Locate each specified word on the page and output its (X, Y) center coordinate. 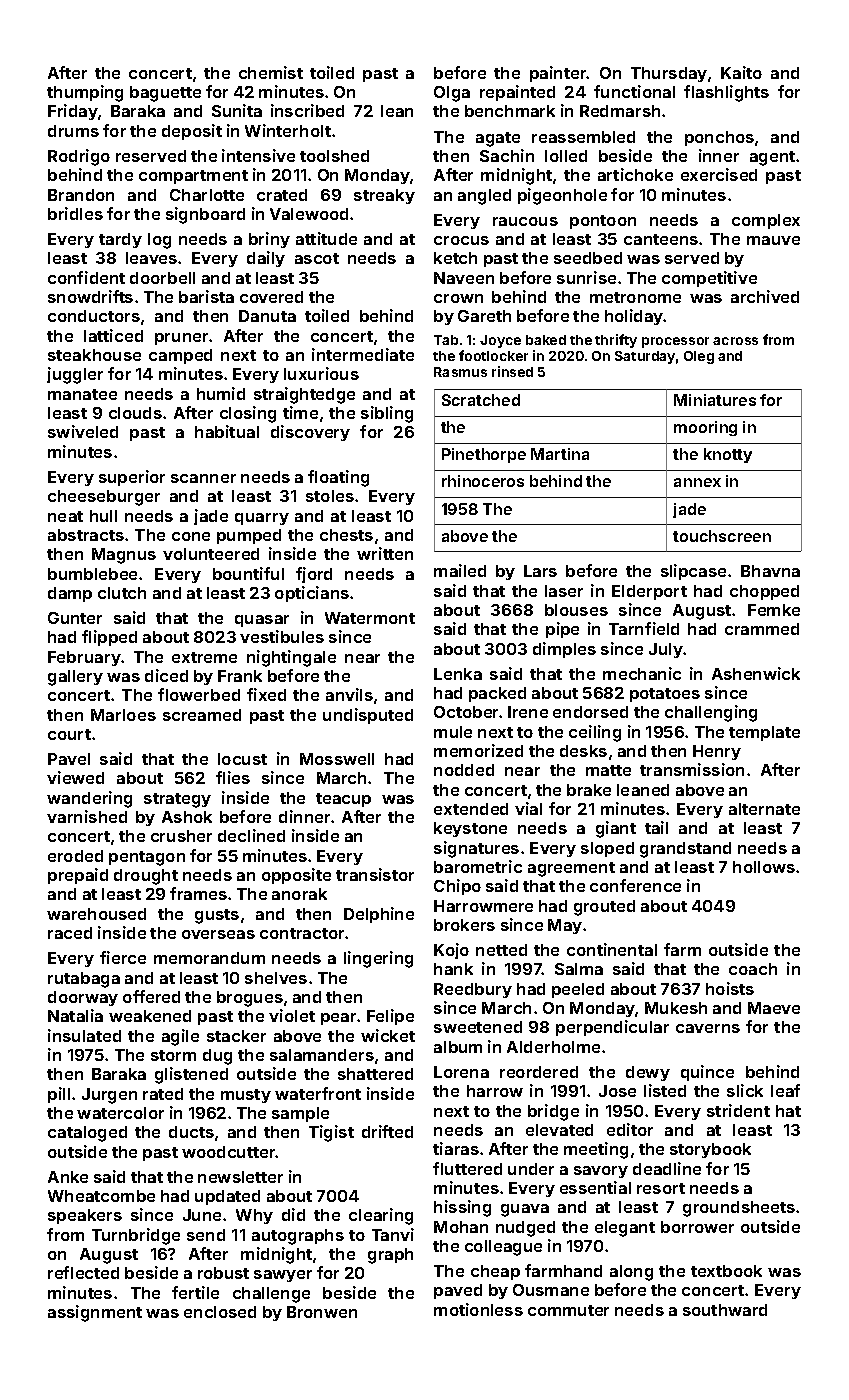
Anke (68, 1177)
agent (772, 158)
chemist (271, 72)
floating (338, 478)
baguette (165, 94)
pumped (249, 536)
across (735, 341)
